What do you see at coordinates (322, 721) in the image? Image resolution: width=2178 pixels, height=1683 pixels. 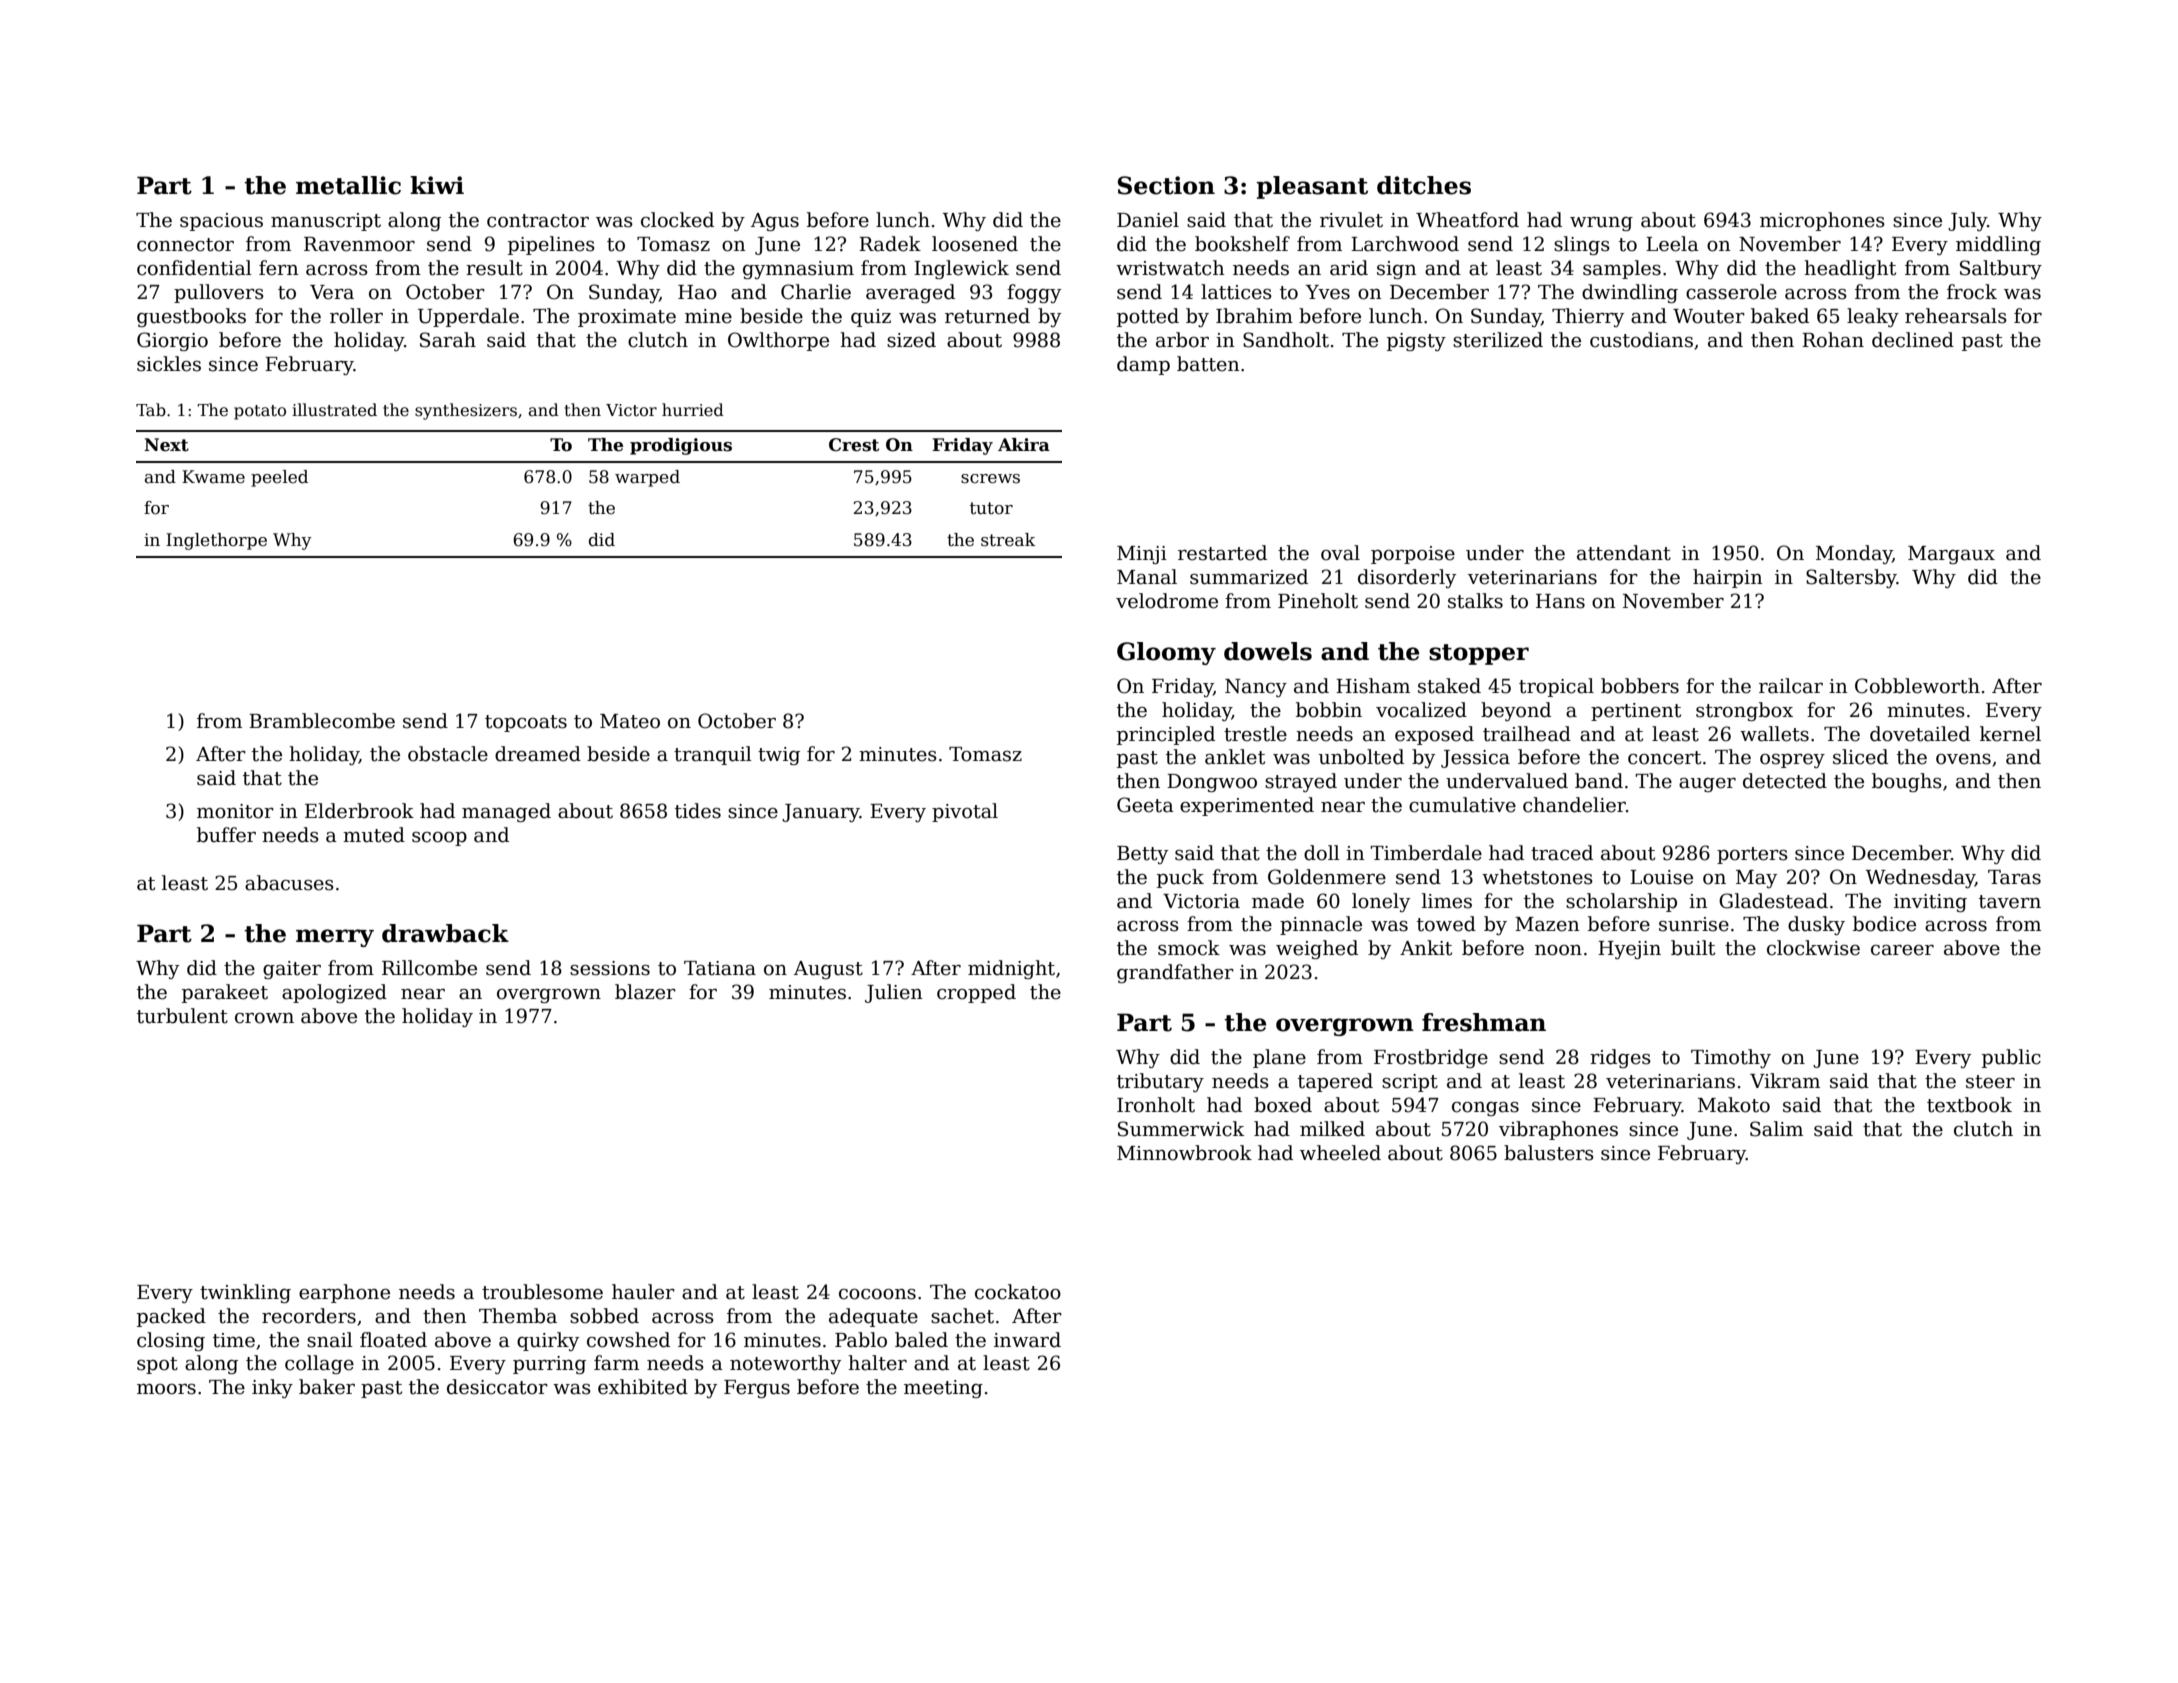 I see `Bramblecombe` at bounding box center [322, 721].
